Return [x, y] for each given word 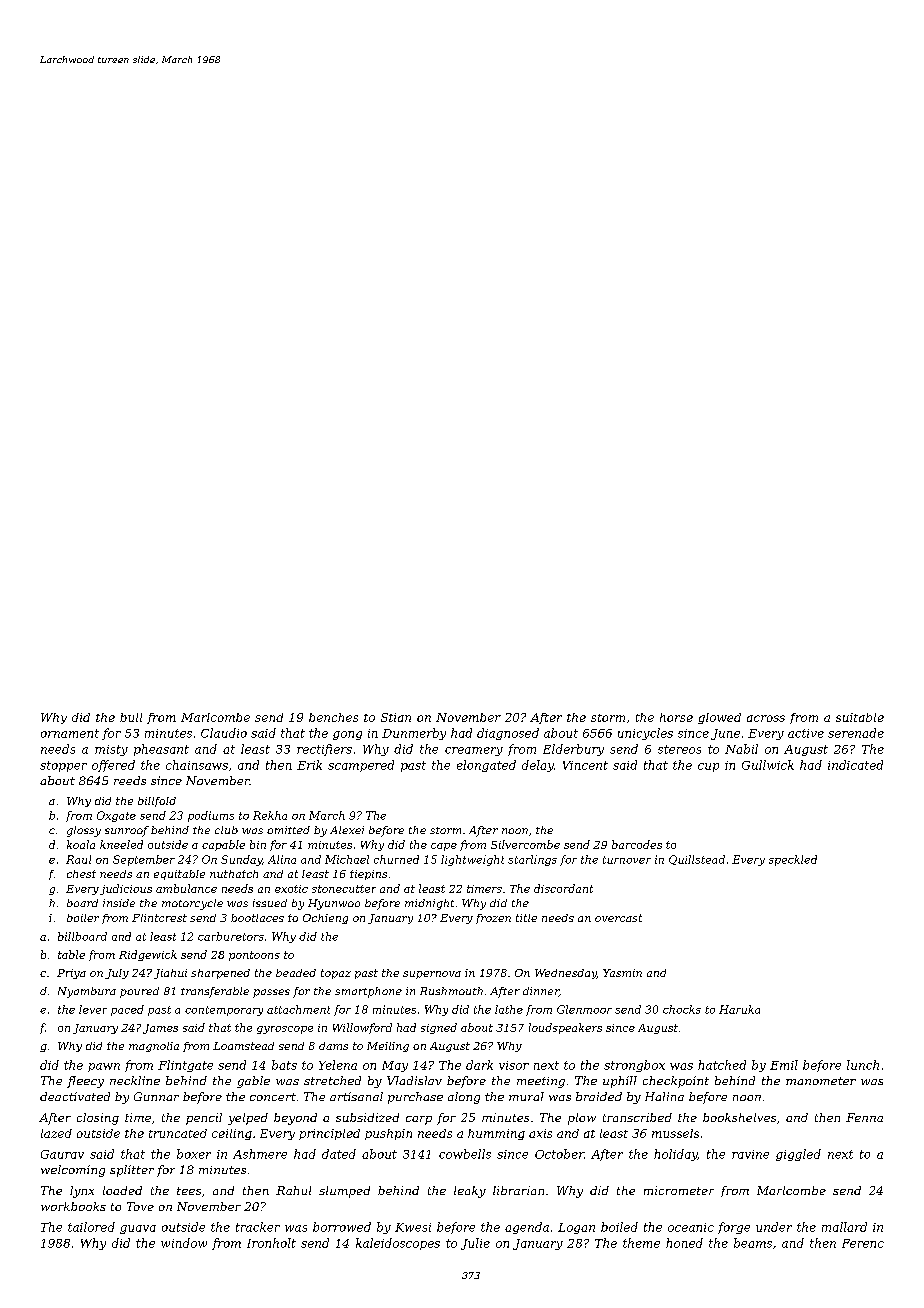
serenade [856, 733]
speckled [793, 860]
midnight [429, 904]
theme [641, 1243]
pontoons [254, 956]
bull [131, 717]
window [184, 1243]
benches [333, 717]
